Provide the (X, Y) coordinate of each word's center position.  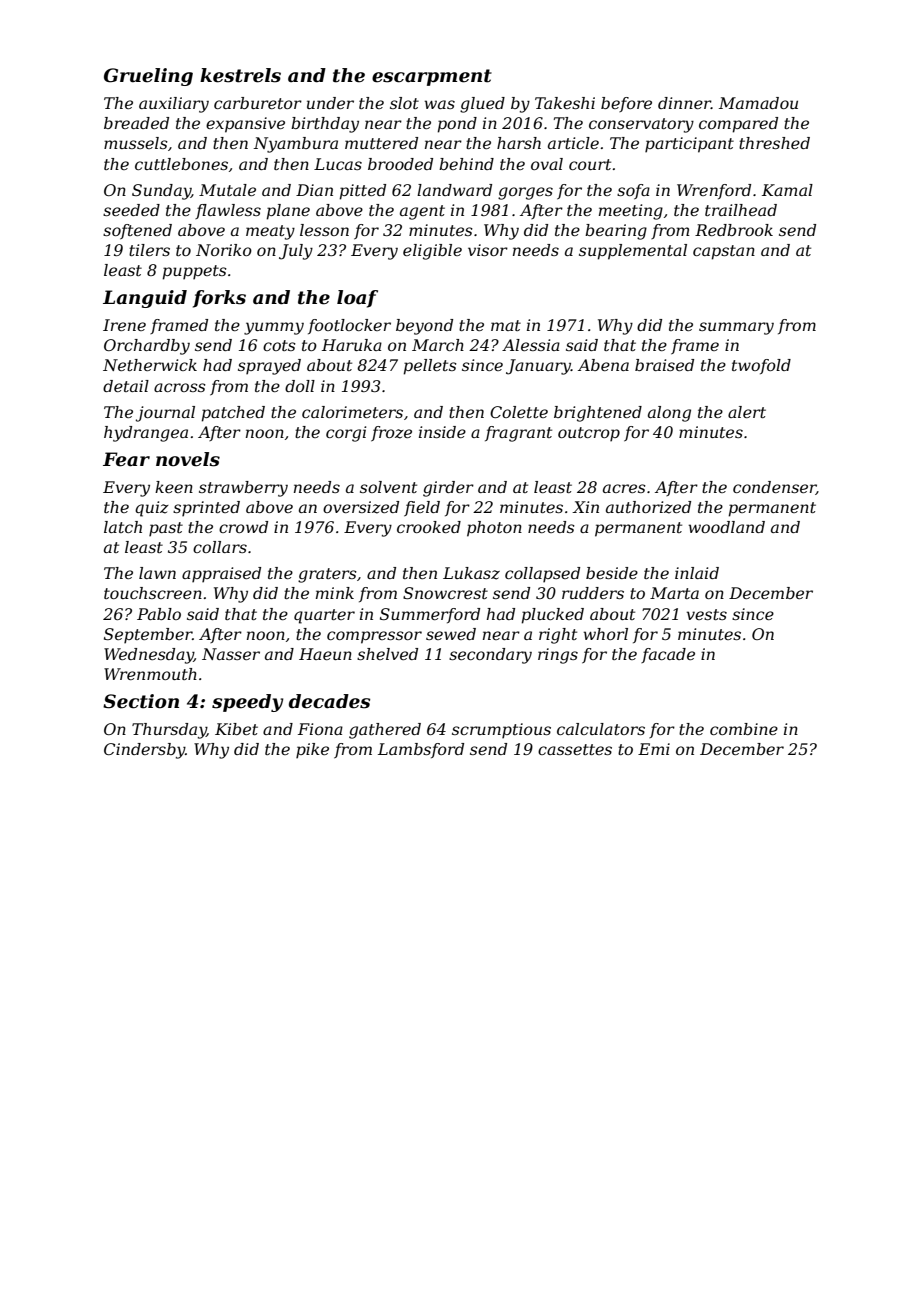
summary (736, 328)
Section (141, 701)
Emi (654, 749)
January (538, 367)
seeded (131, 210)
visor (488, 250)
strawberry (243, 489)
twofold (761, 366)
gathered (385, 731)
